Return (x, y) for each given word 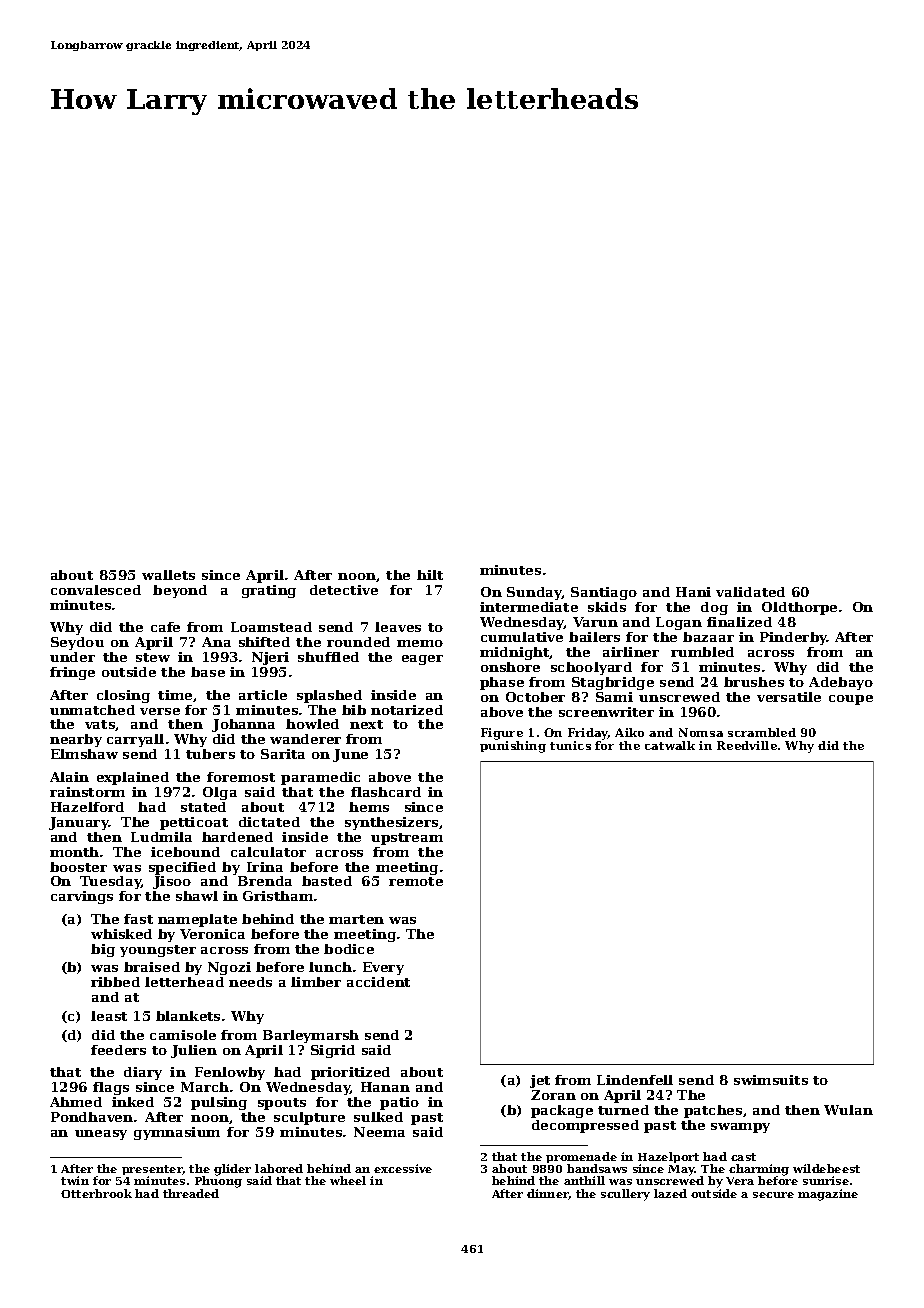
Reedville (747, 745)
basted (327, 881)
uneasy (101, 1135)
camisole (183, 1035)
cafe (165, 627)
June (350, 755)
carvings (82, 897)
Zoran (553, 1095)
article (263, 695)
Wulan (848, 1110)
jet (540, 1081)
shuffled (328, 657)
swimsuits (771, 1080)
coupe (851, 700)
